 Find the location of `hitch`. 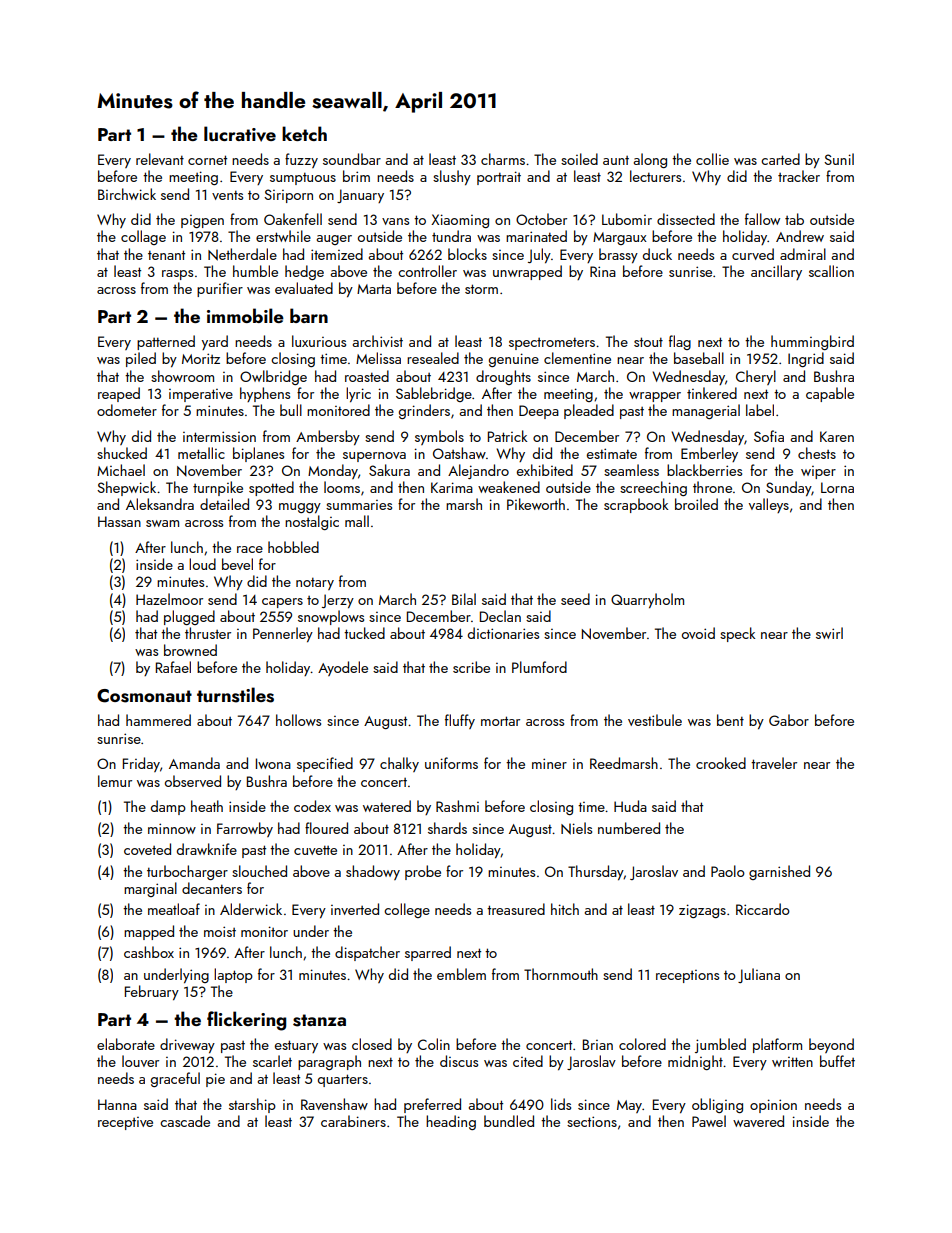

hitch is located at coordinates (565, 909).
